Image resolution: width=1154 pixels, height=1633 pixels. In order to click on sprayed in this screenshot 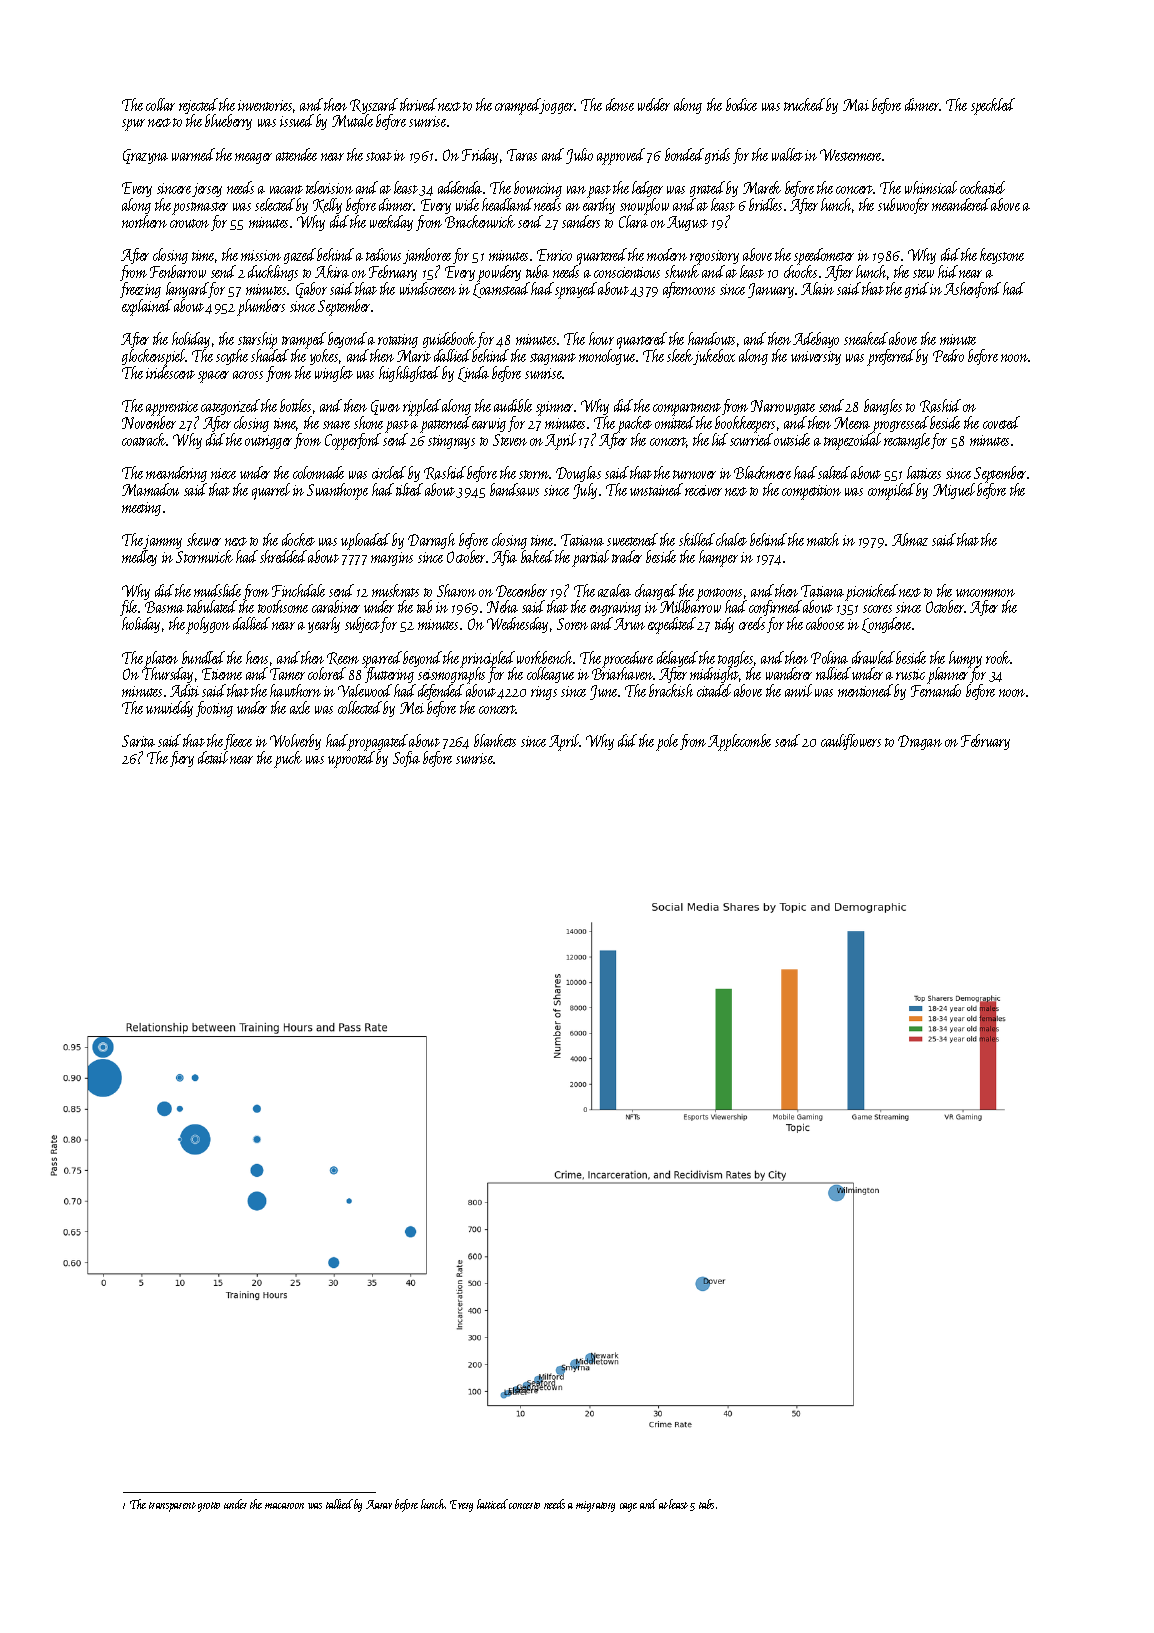, I will do `click(576, 290)`.
